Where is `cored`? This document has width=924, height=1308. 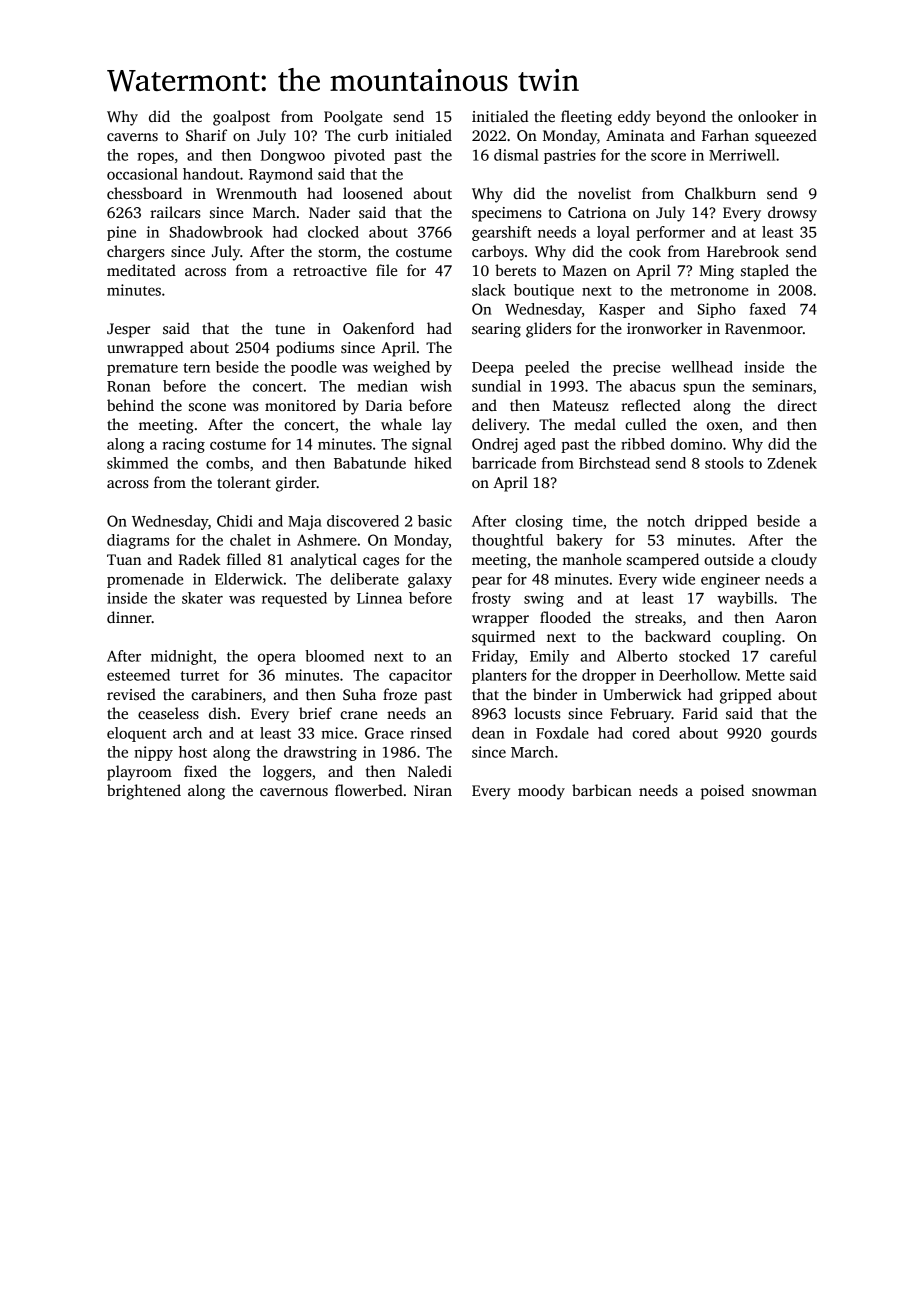 cored is located at coordinates (651, 733).
